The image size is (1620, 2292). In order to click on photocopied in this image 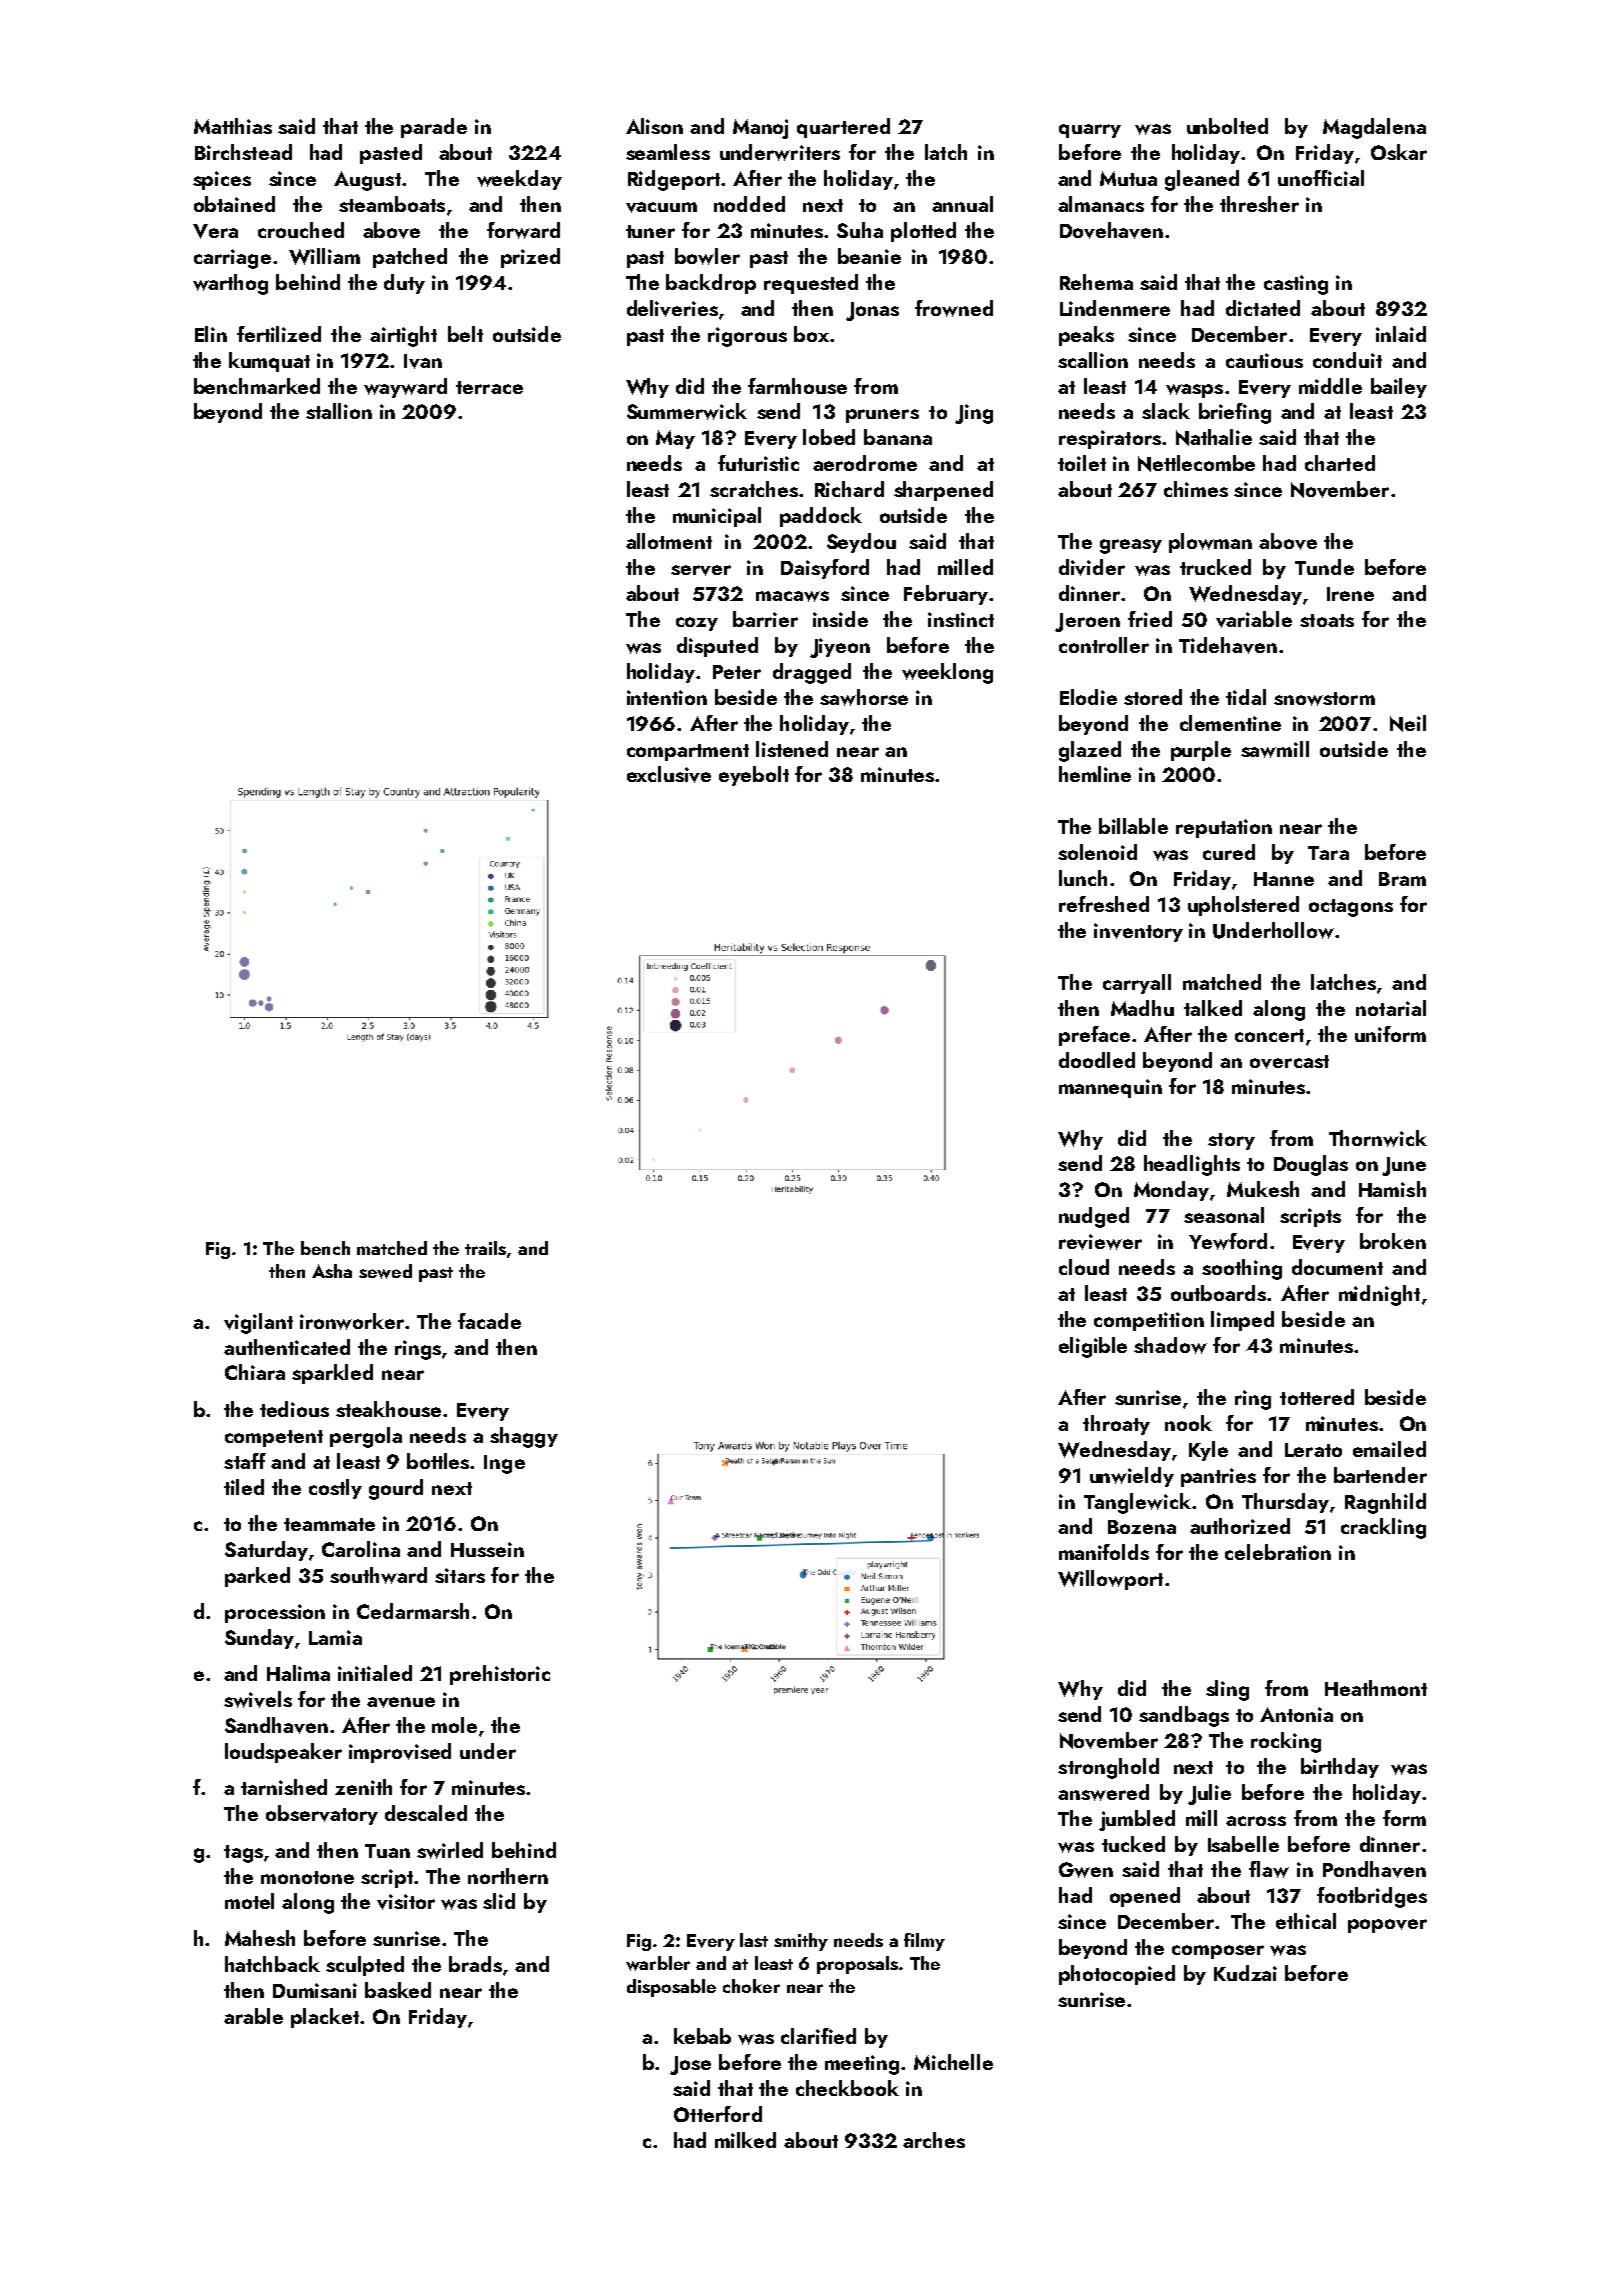, I will do `click(1117, 1975)`.
